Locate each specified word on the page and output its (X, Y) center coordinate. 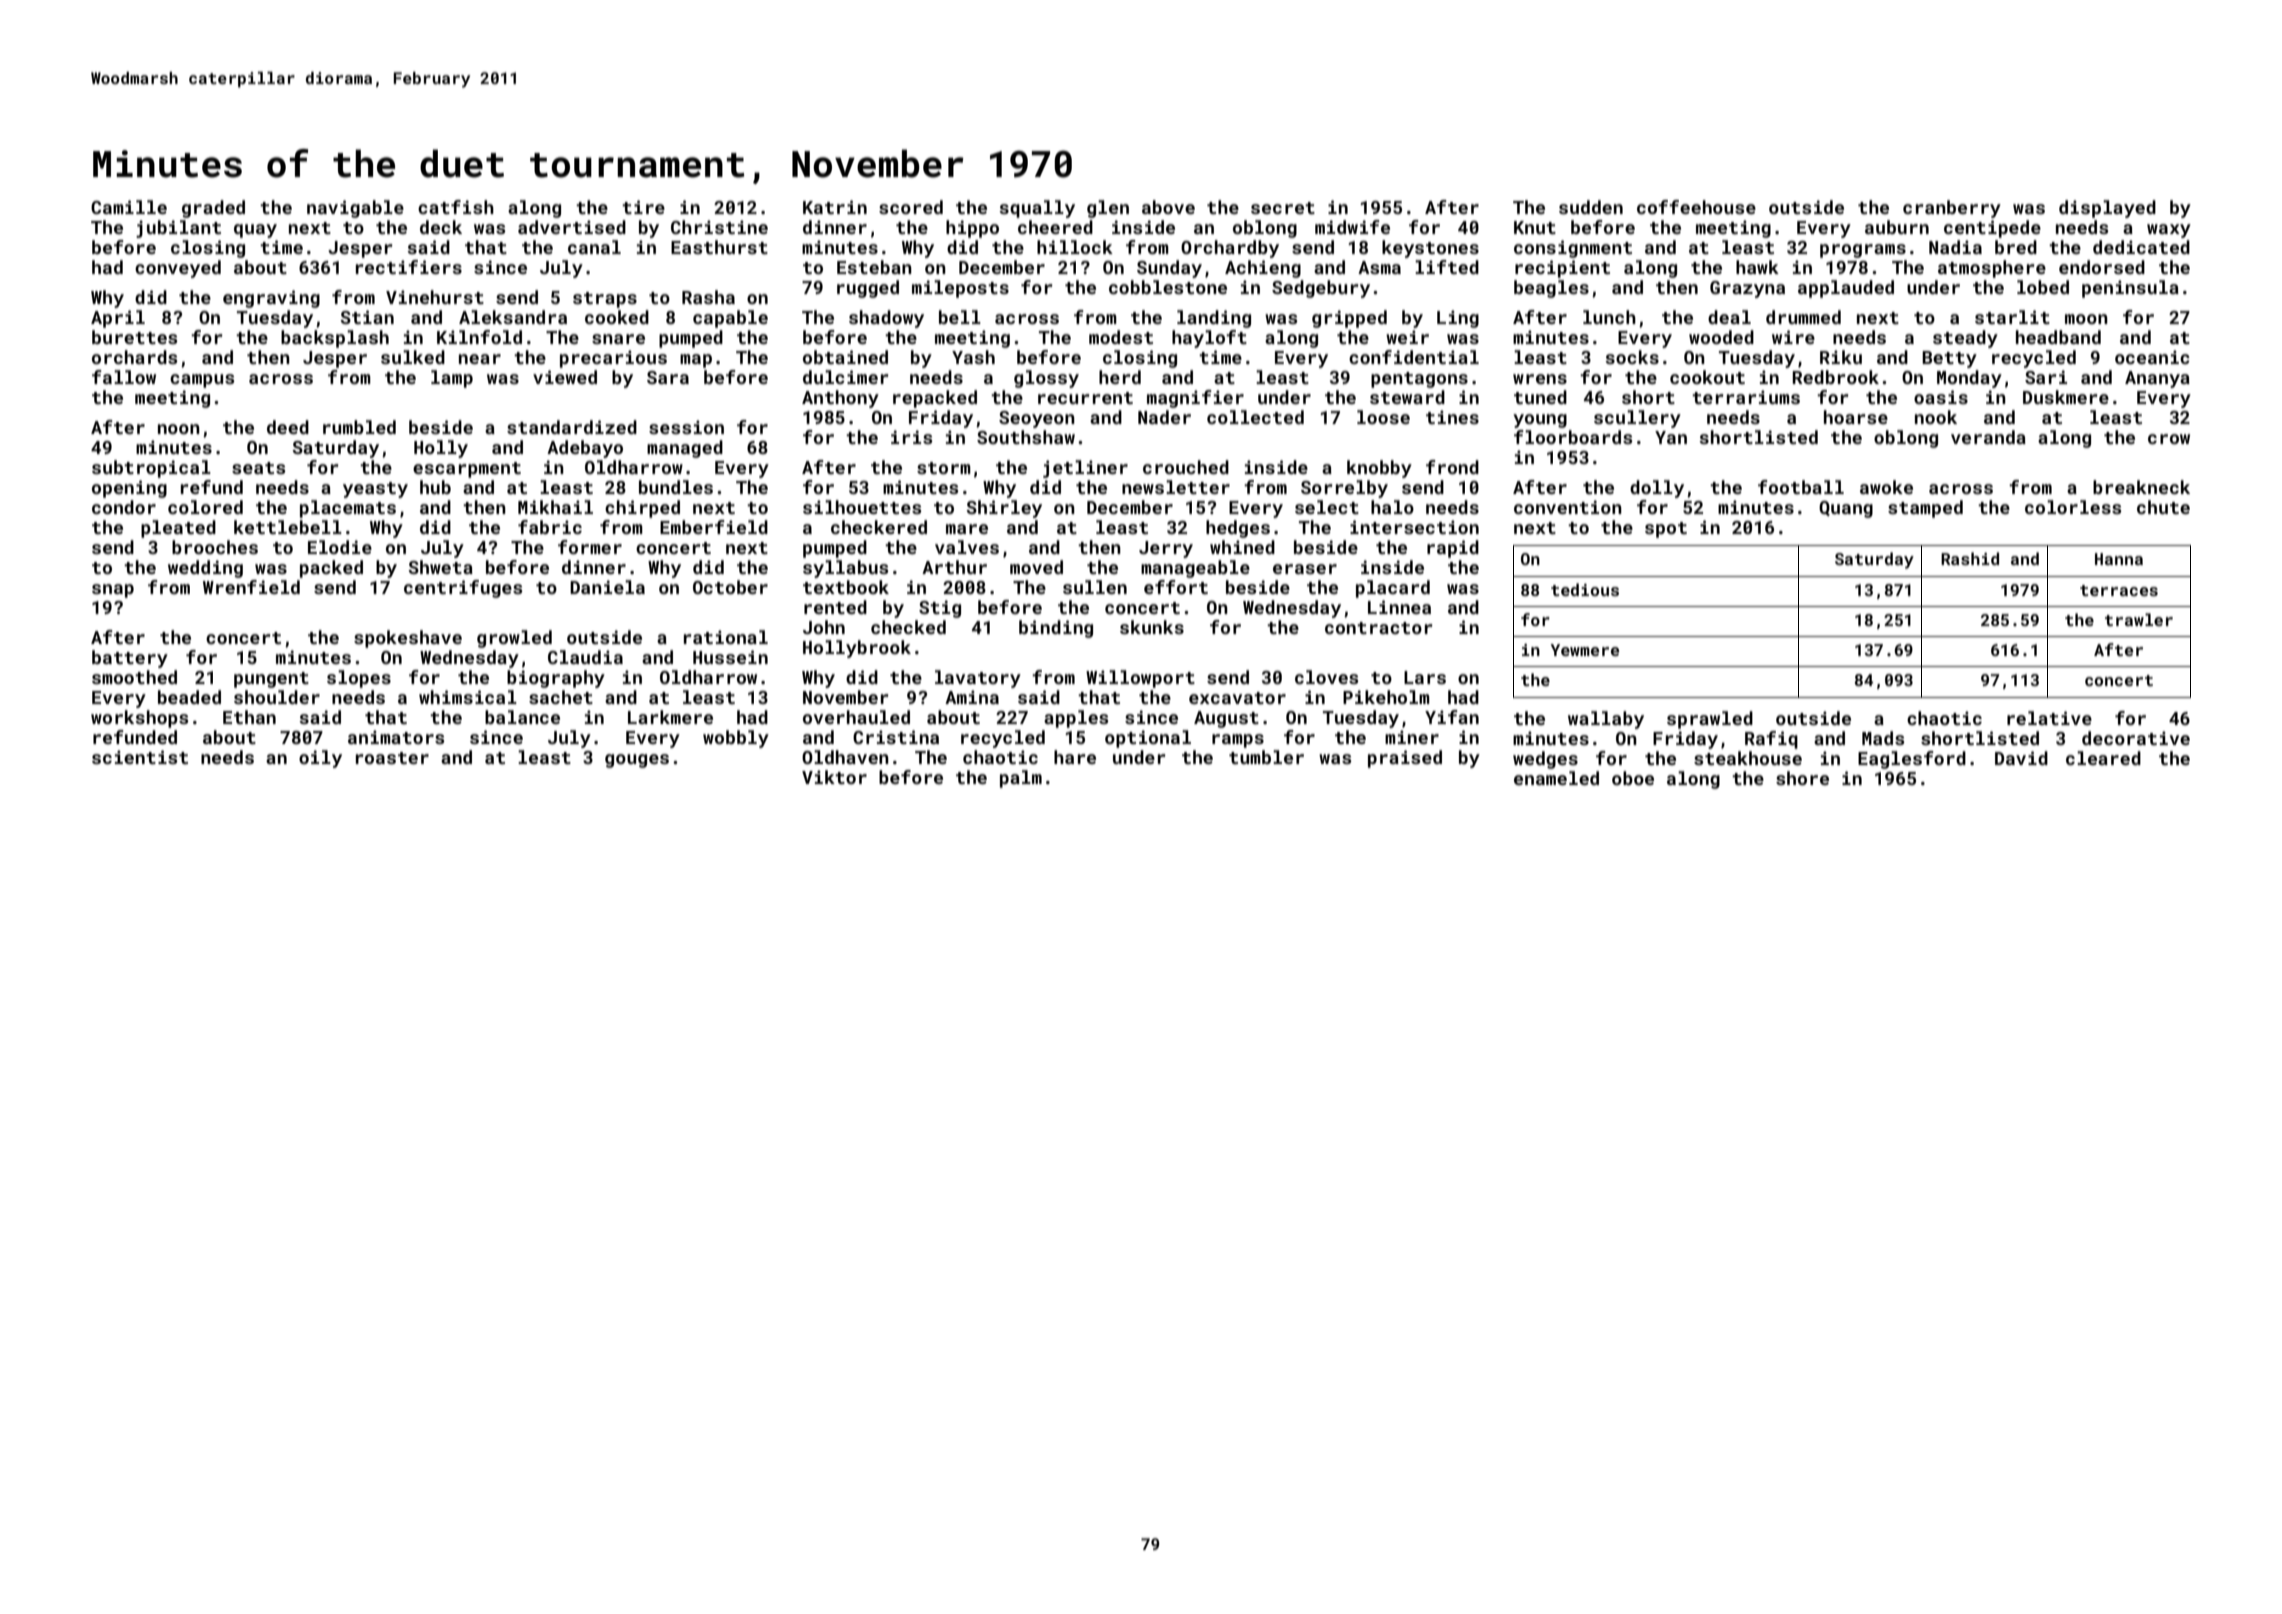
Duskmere (2066, 397)
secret (1283, 208)
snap (113, 591)
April (118, 319)
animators (396, 737)
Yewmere (1585, 650)
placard (1393, 589)
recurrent (1085, 398)
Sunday (1169, 269)
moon (2086, 319)
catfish (456, 207)
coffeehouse (1696, 207)
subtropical (151, 469)
